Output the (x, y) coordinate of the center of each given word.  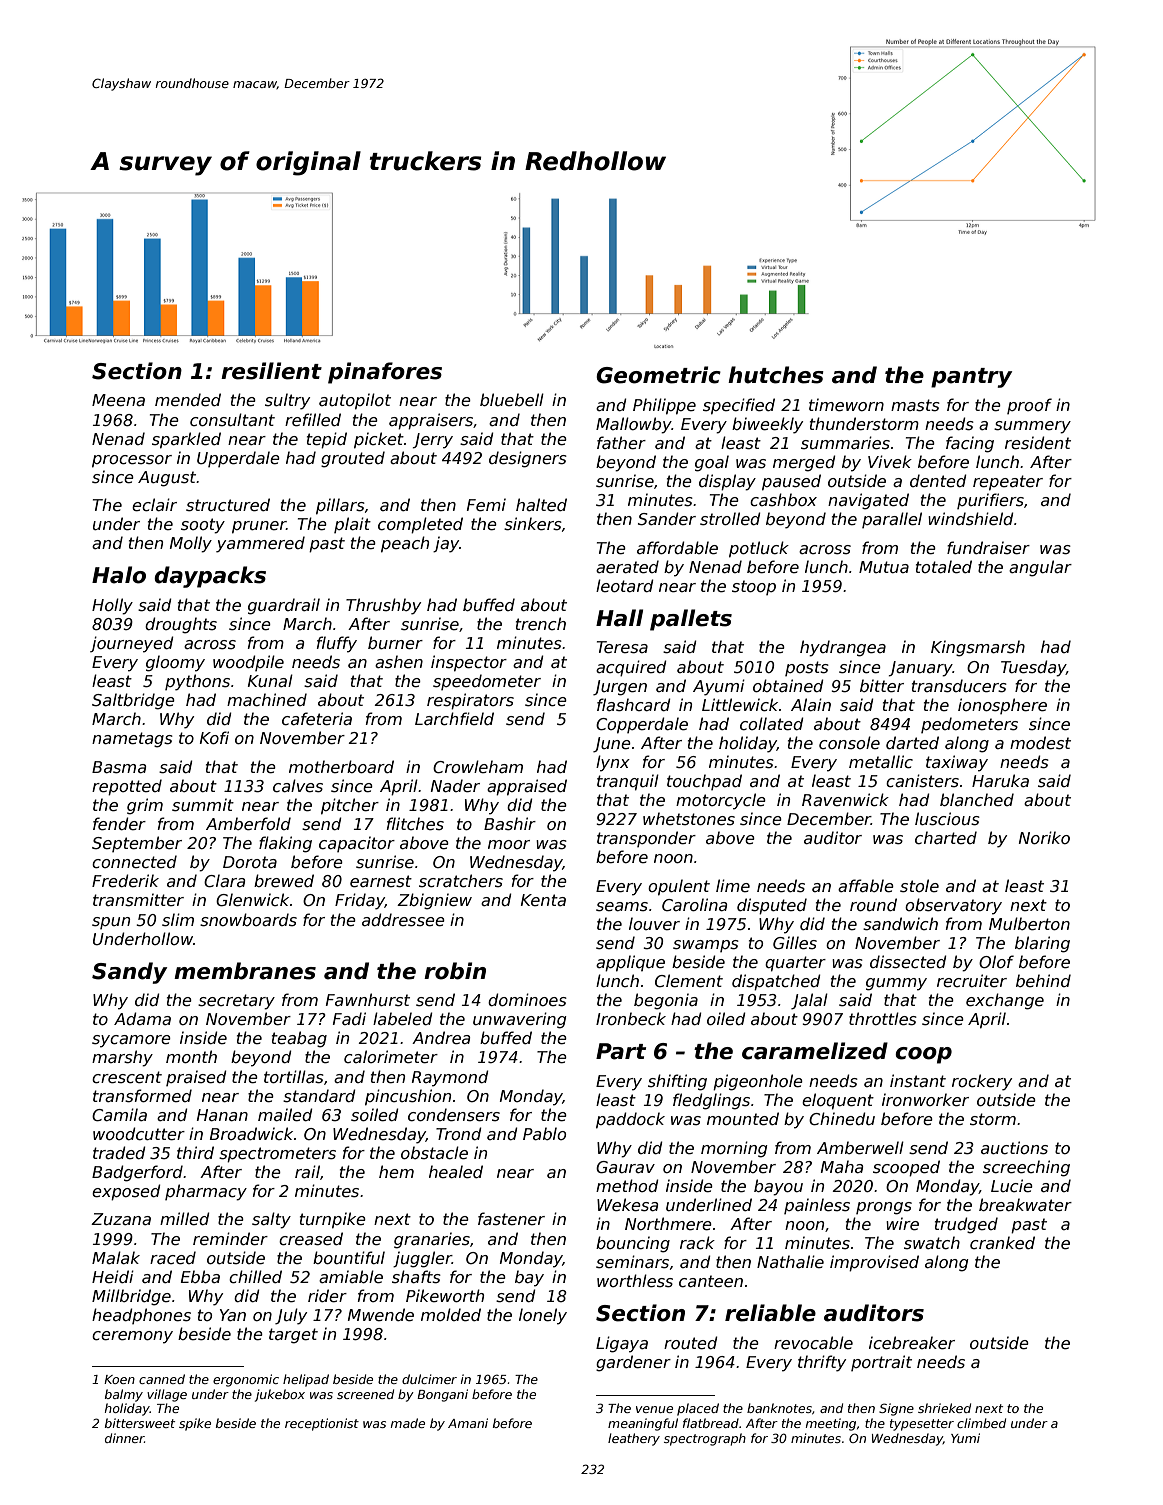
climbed (981, 1423)
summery (1032, 427)
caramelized (815, 1051)
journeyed (132, 644)
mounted (743, 1119)
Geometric (658, 375)
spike (195, 1424)
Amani (468, 1423)
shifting (677, 1082)
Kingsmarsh (978, 648)
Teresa (622, 647)
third (195, 1152)
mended (188, 400)
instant (918, 1081)
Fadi (349, 1018)
